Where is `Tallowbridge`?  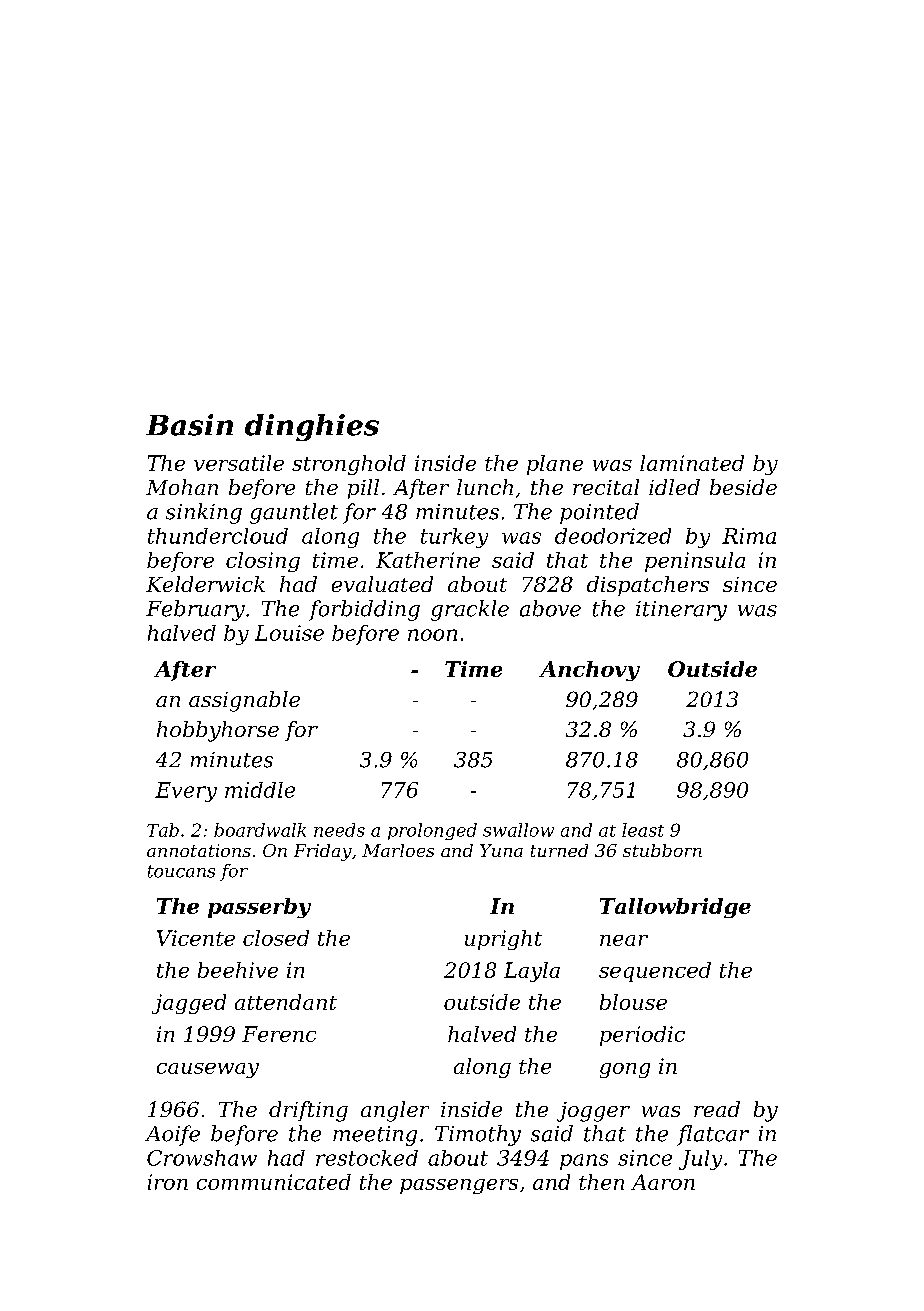
Tallowbridge is located at coordinates (675, 908).
